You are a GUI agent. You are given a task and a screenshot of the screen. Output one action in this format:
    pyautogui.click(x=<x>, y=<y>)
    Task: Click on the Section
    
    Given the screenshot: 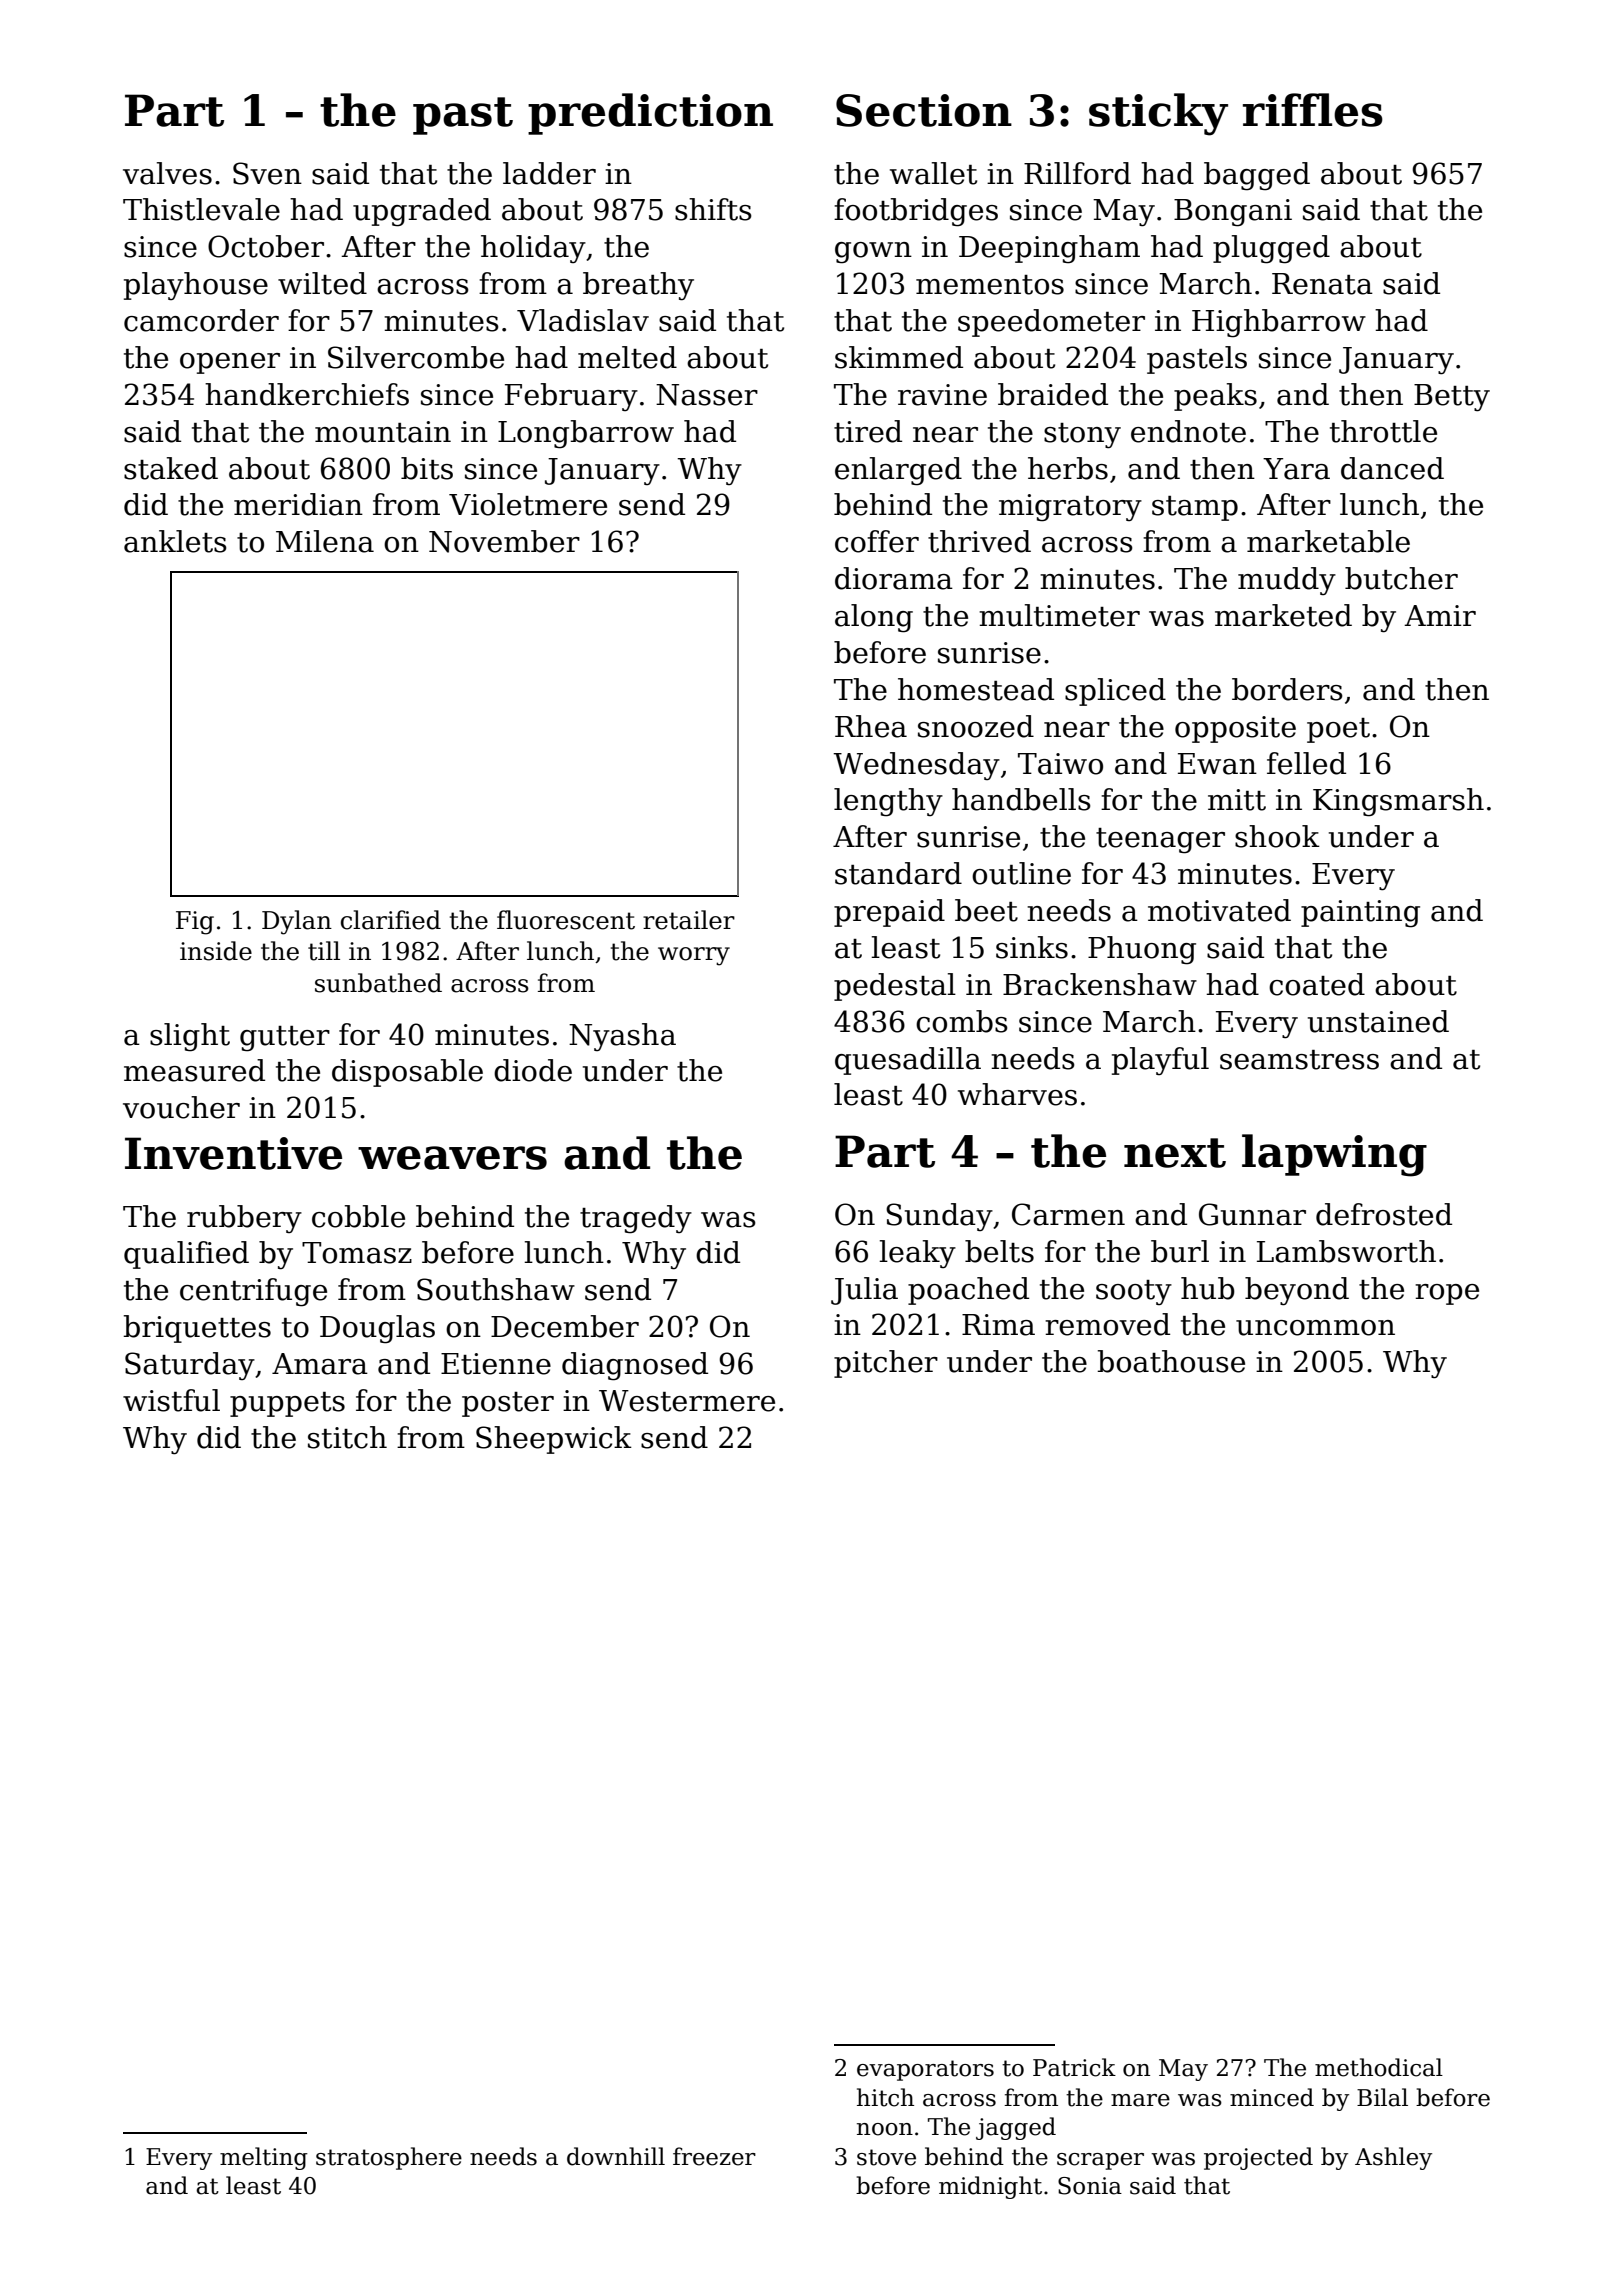 What is the action you would take?
    pyautogui.click(x=924, y=110)
